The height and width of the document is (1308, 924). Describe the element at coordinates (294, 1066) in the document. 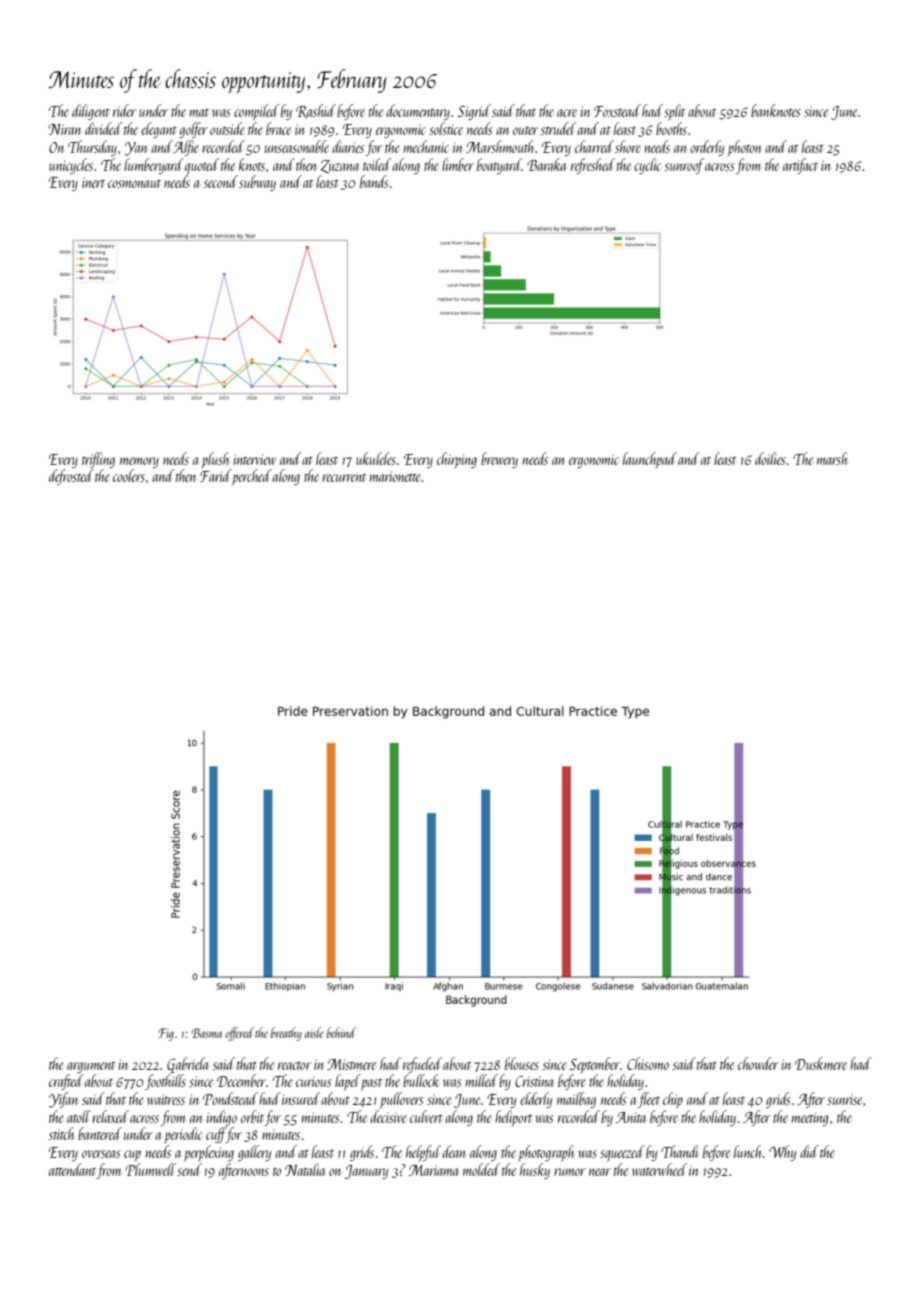

I see `reactor` at that location.
